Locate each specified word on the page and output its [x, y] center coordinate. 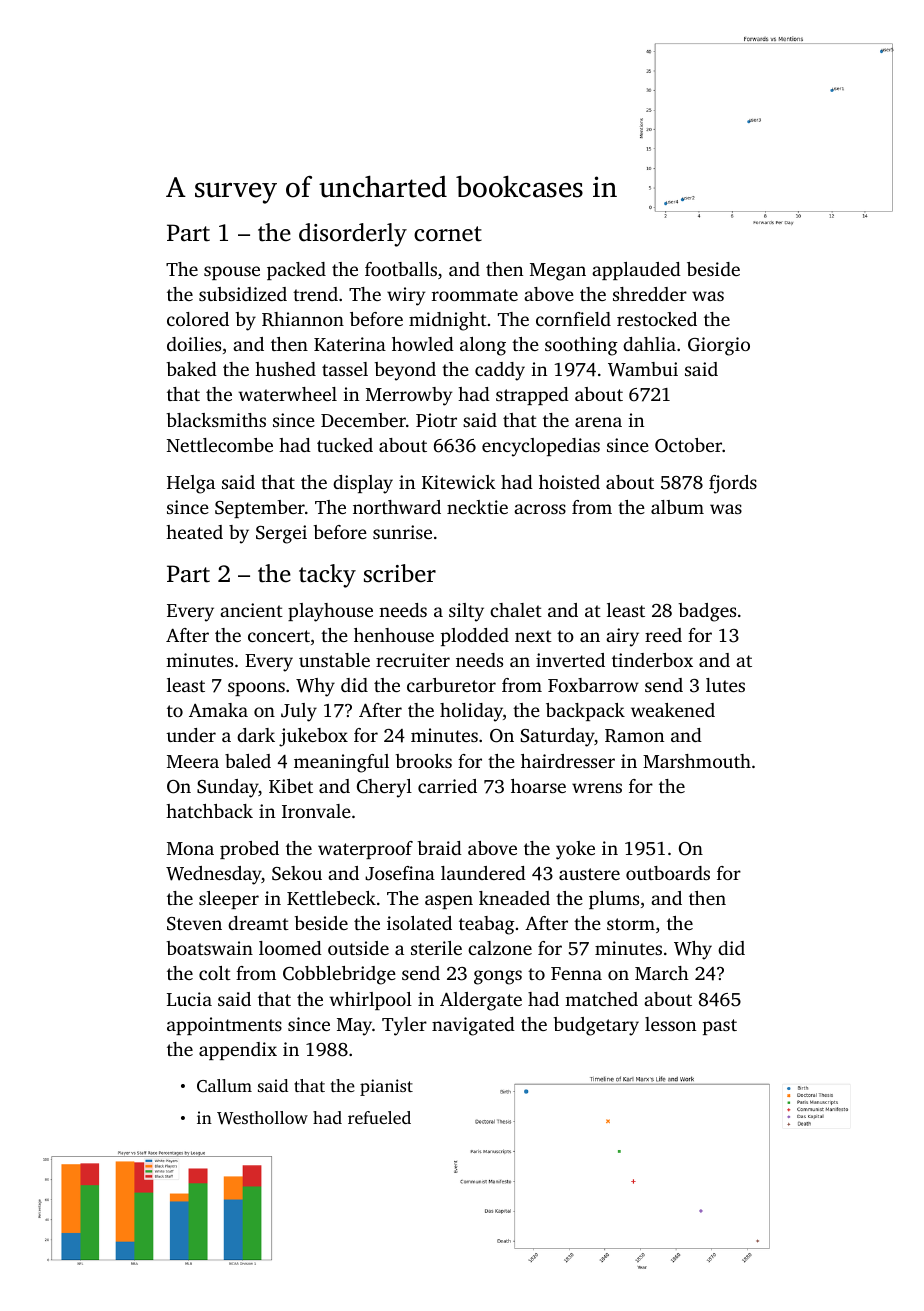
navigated [473, 1026]
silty [466, 612]
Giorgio [719, 346]
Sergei [281, 534]
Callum [224, 1086]
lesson [670, 1024]
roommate [475, 295]
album [677, 507]
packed [296, 271]
